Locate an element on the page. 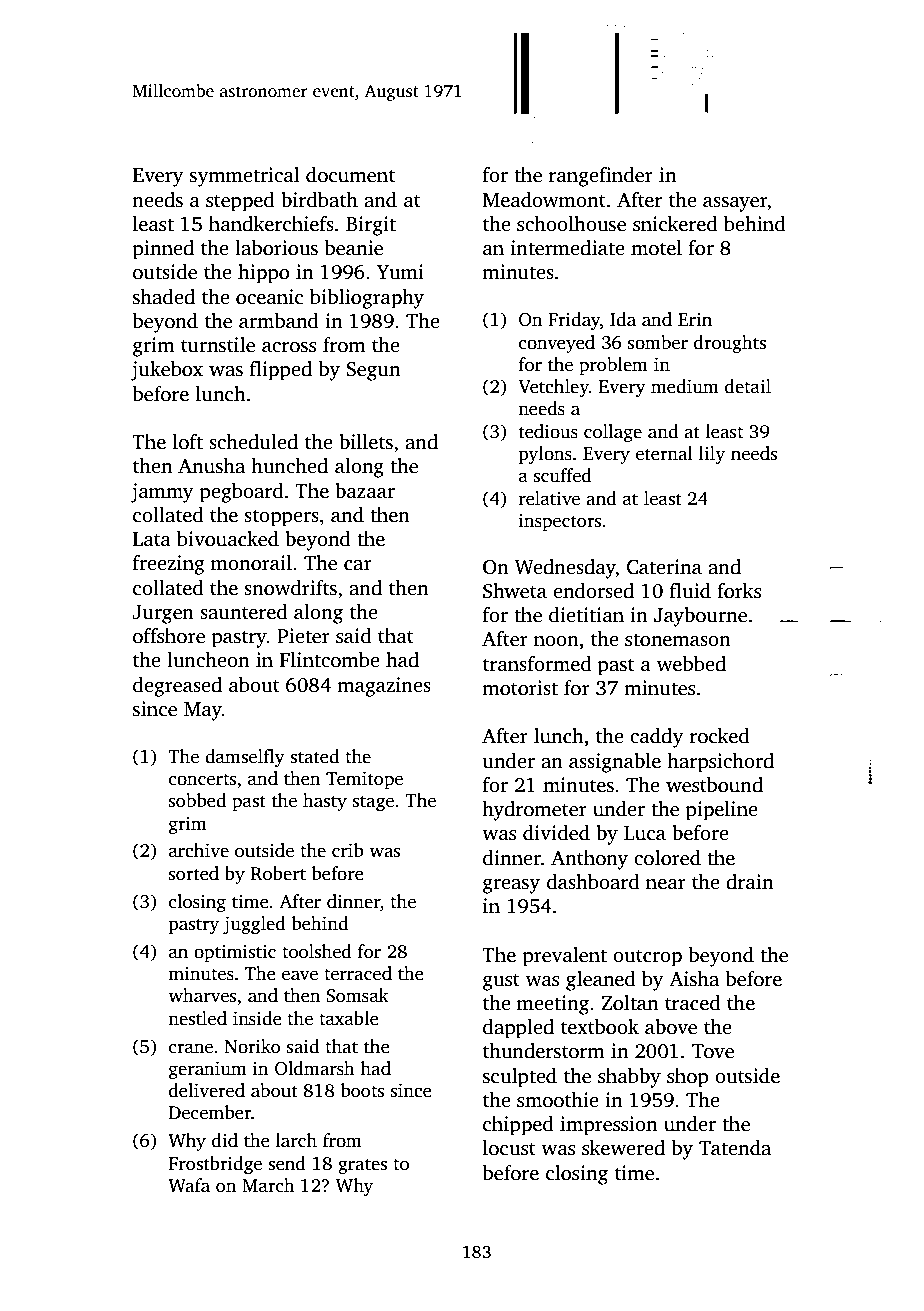 Image resolution: width=924 pixels, height=1311 pixels. assayer is located at coordinates (735, 204).
